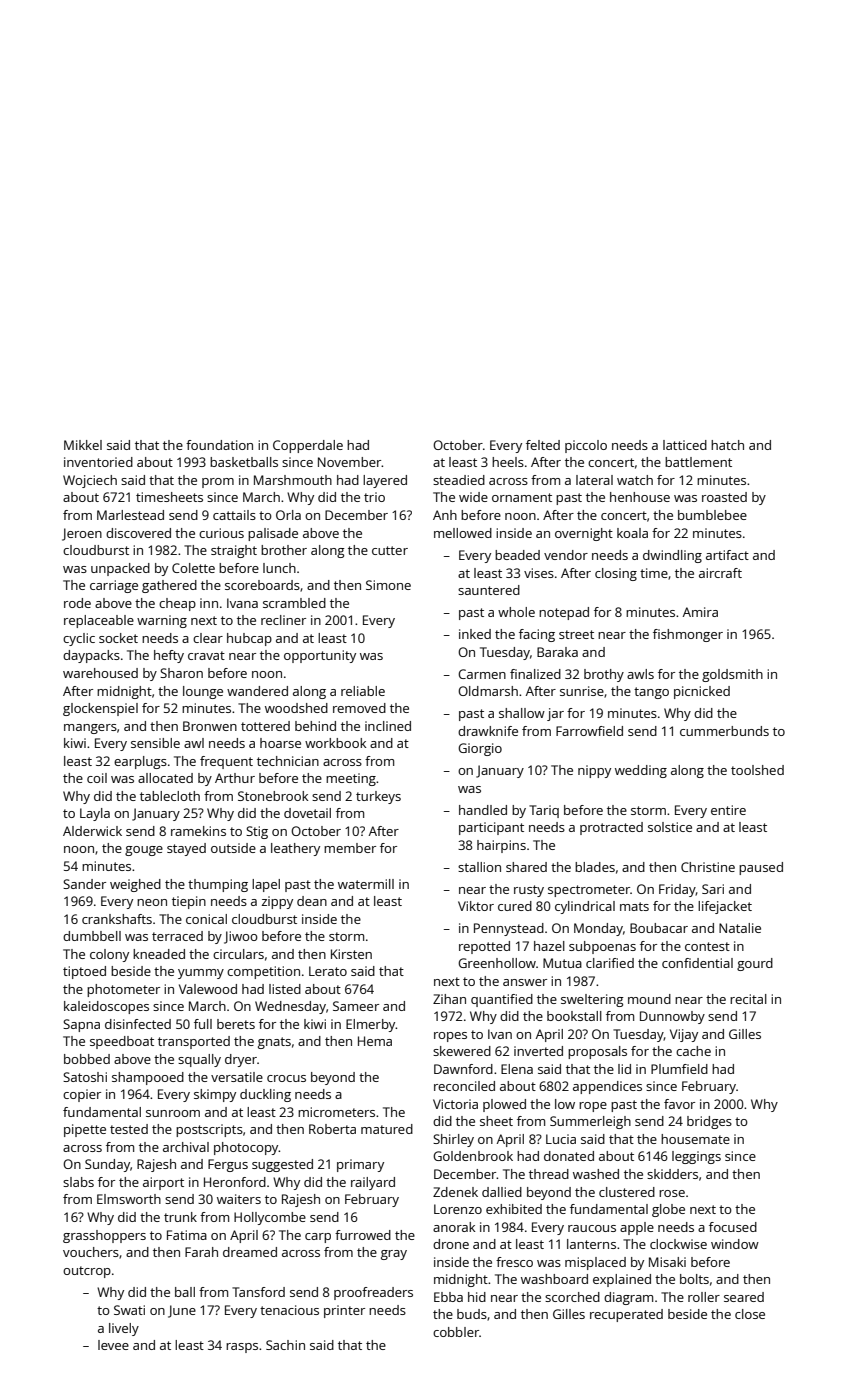 The height and width of the screenshot is (1400, 849). What do you see at coordinates (744, 1297) in the screenshot?
I see `seared` at bounding box center [744, 1297].
